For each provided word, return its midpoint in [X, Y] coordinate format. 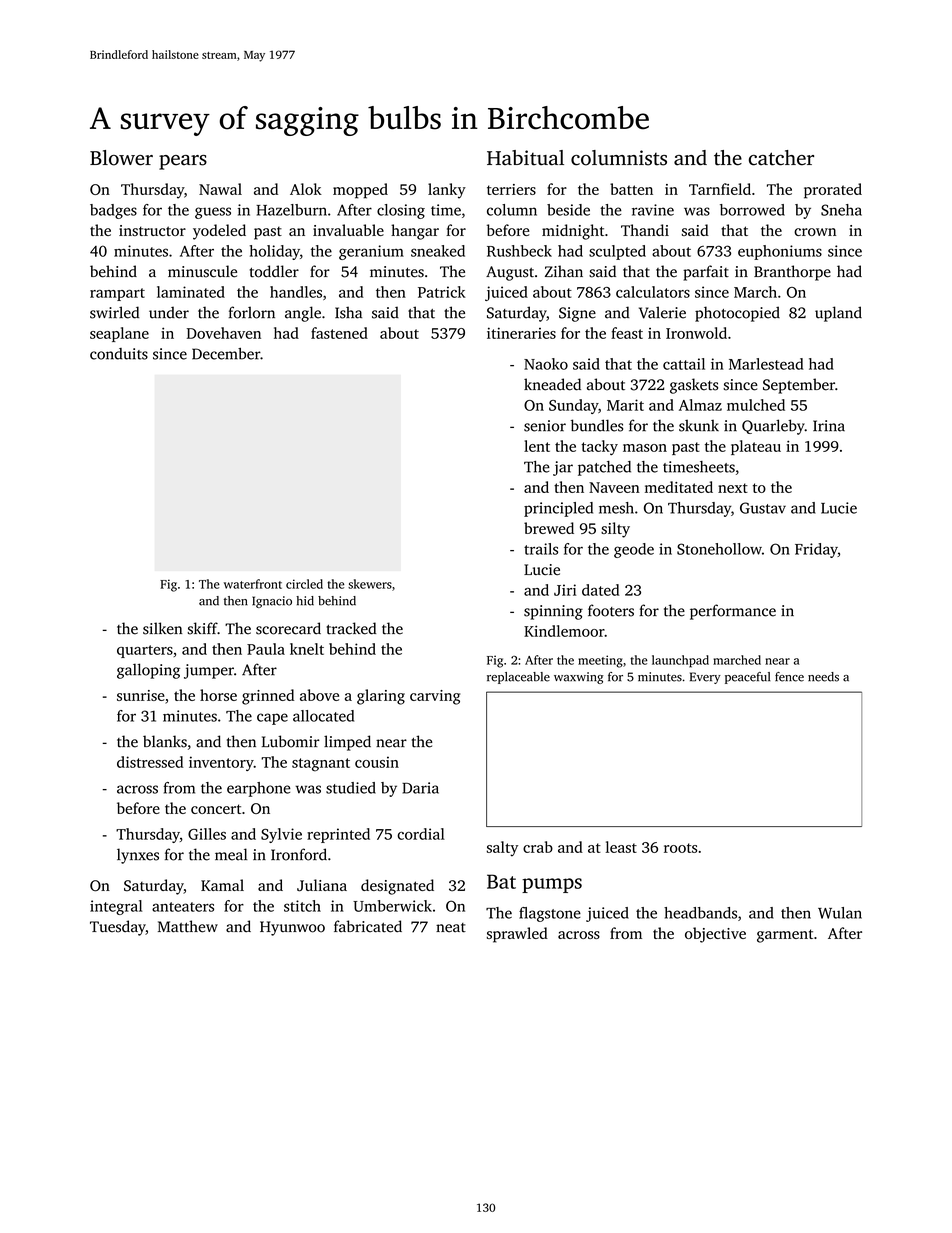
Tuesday [118, 928]
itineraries [521, 333]
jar [563, 468]
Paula [266, 649]
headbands [700, 913]
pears [183, 162]
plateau [756, 447]
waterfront [253, 584]
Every [705, 678]
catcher [781, 158]
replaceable [518, 678]
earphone [259, 789]
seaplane [119, 334]
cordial [421, 834]
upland [838, 314]
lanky [447, 191]
